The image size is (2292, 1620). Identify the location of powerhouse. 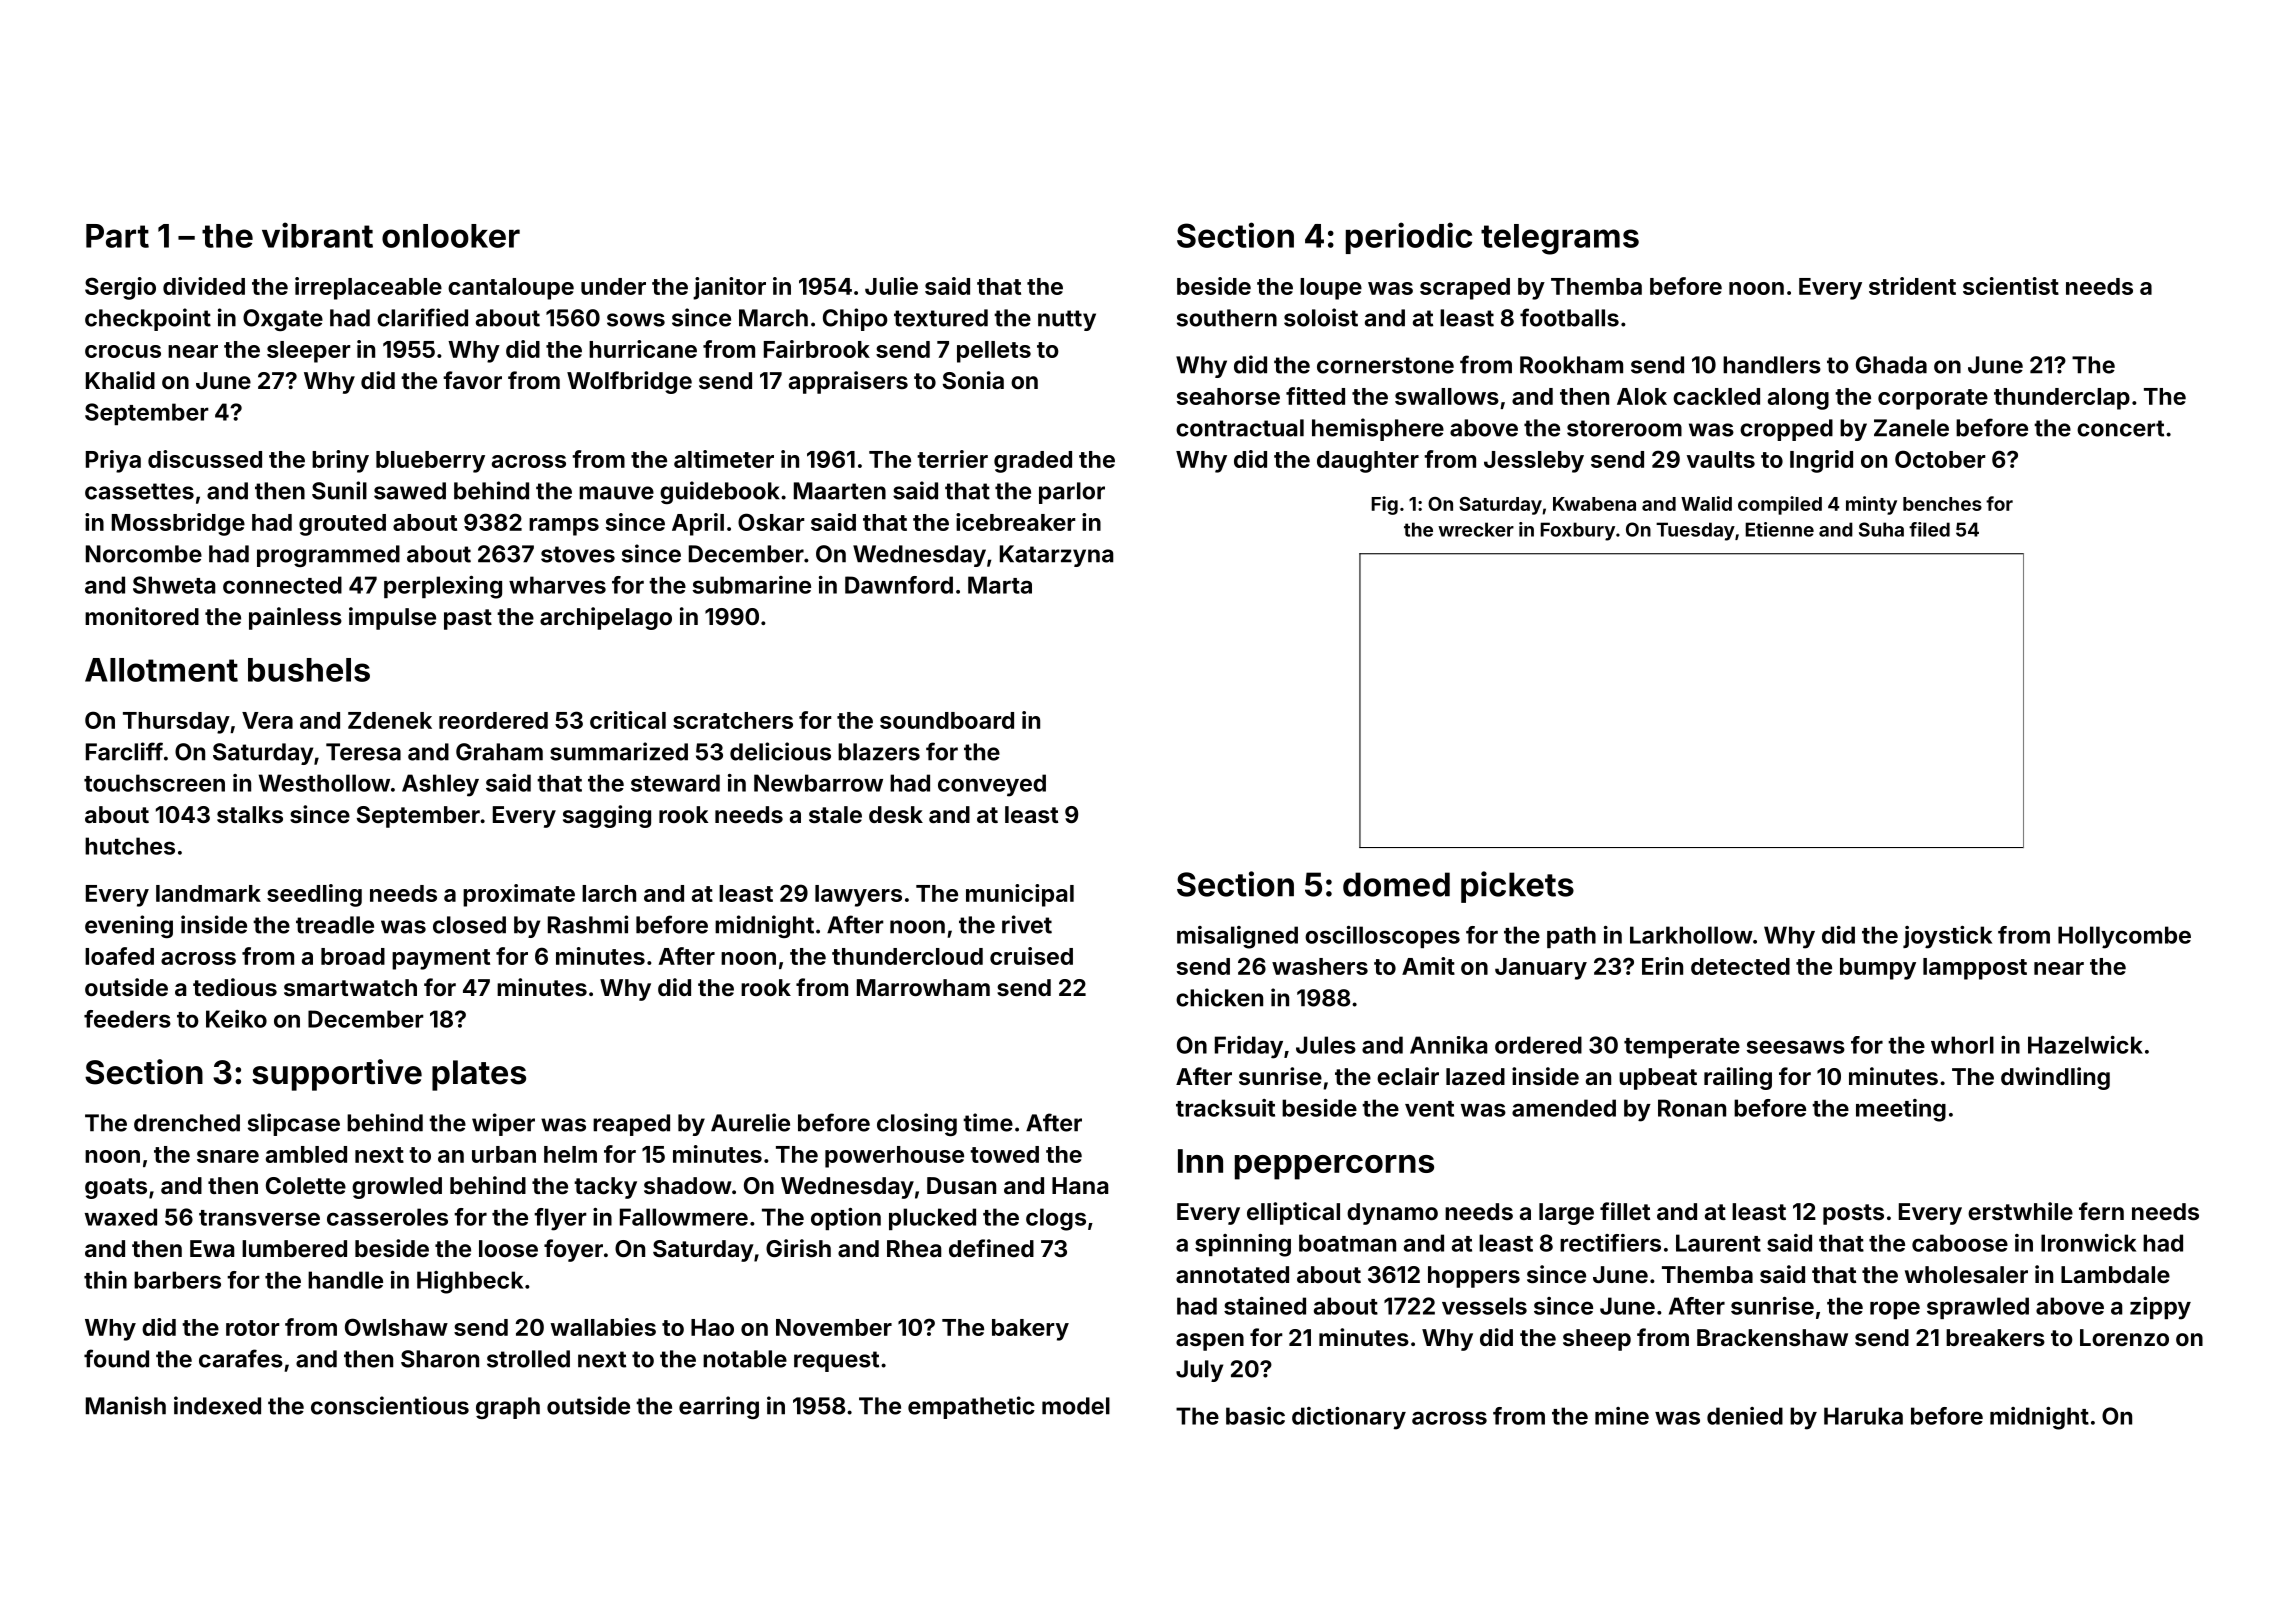
(894, 1157).
